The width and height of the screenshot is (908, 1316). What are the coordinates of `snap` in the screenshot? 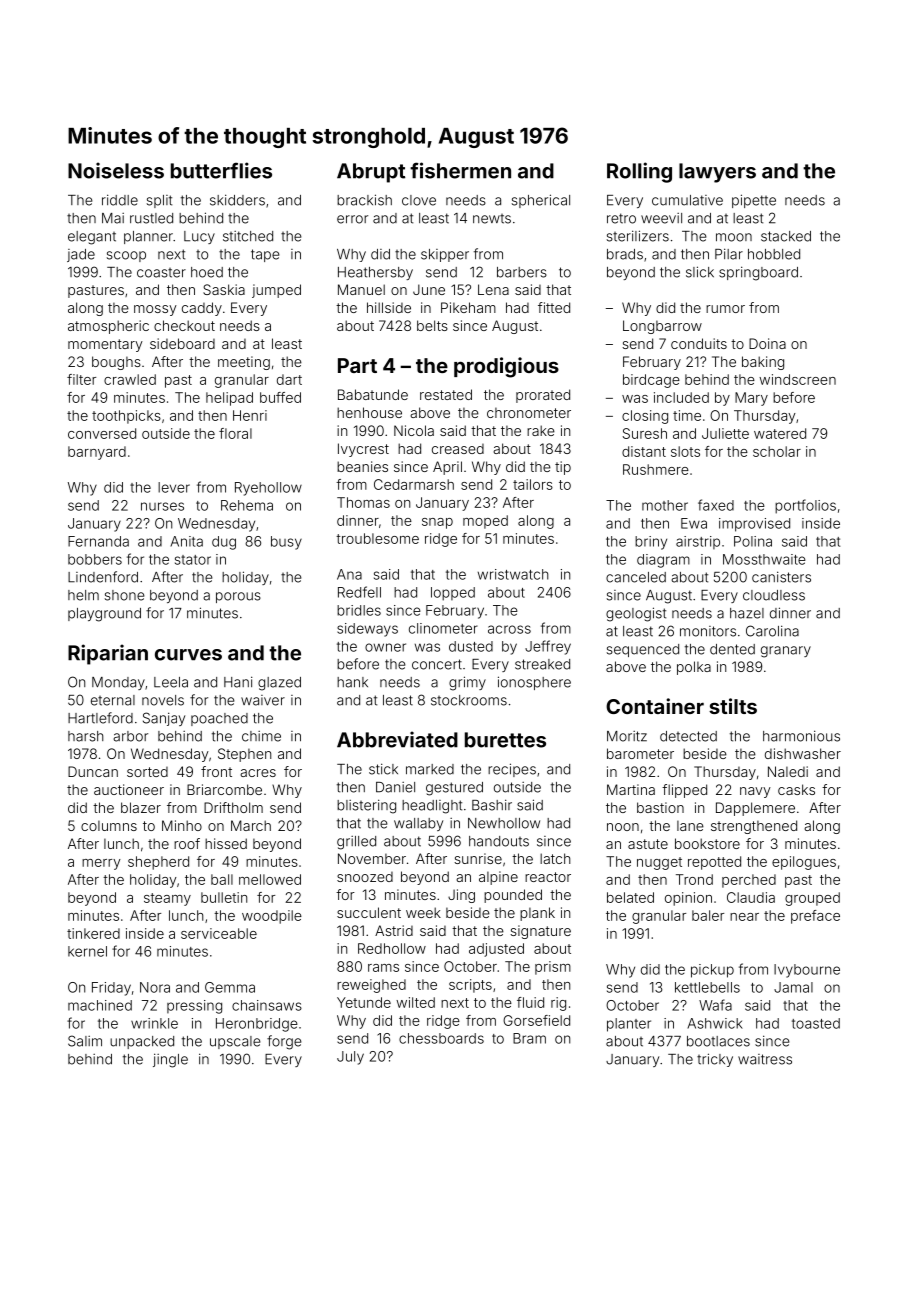 It's located at (437, 523).
